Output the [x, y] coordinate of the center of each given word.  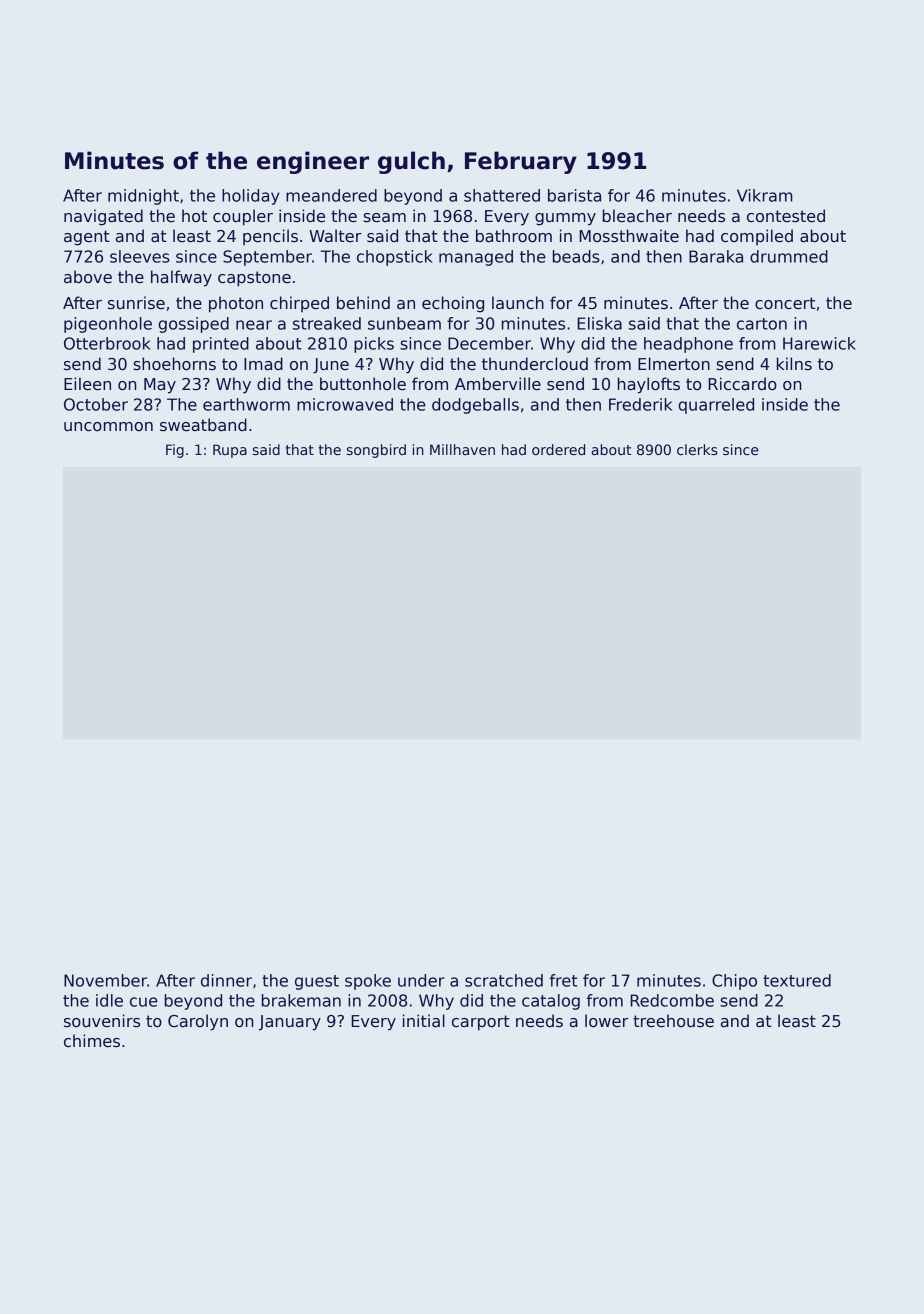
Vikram [765, 195]
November [105, 980]
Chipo [734, 982]
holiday [251, 197]
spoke [368, 982]
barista [574, 195]
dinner [226, 980]
